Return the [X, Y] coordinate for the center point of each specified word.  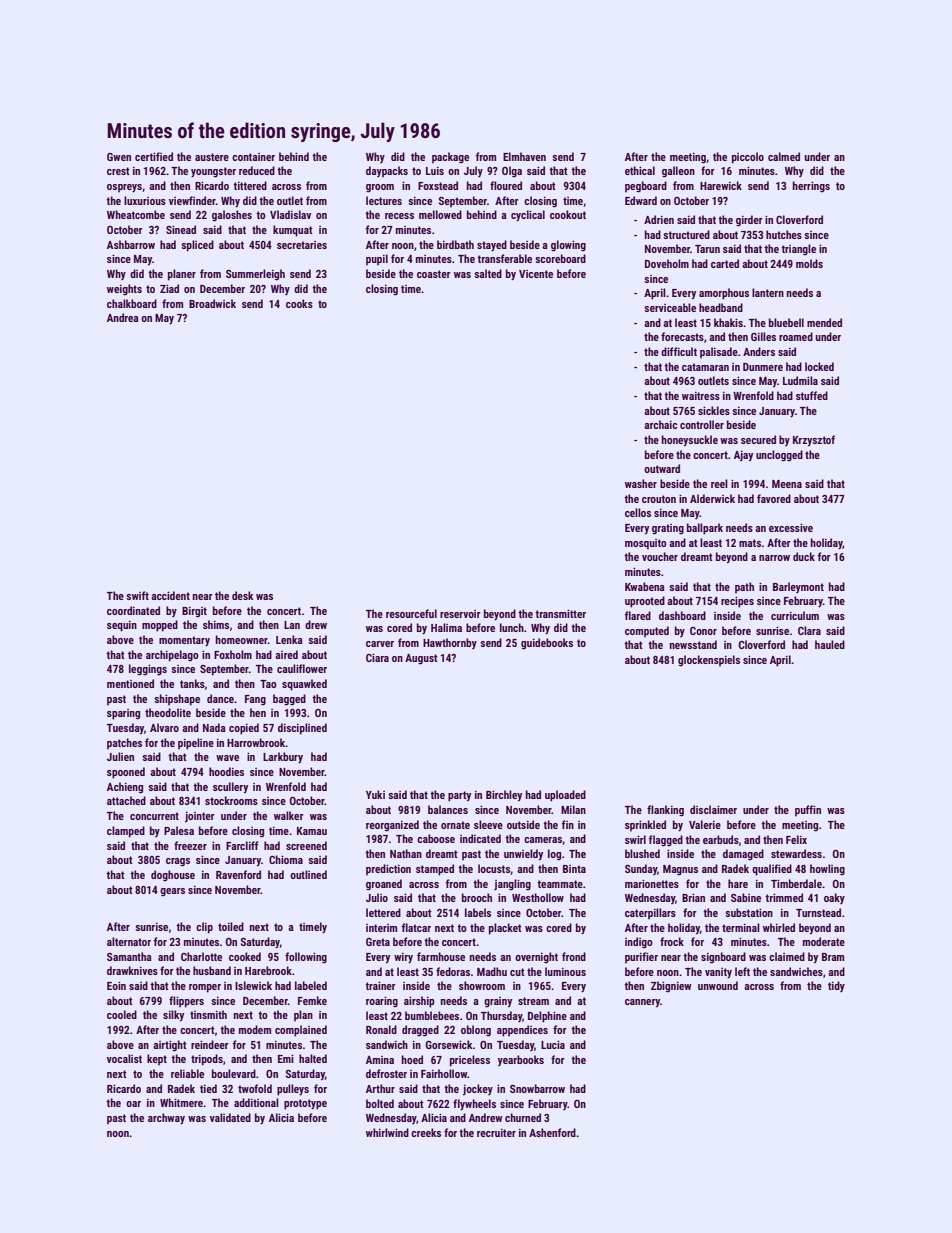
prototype [305, 1104]
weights [124, 290]
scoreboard [560, 258]
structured [686, 234]
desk [242, 595]
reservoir [460, 614]
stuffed [812, 395]
